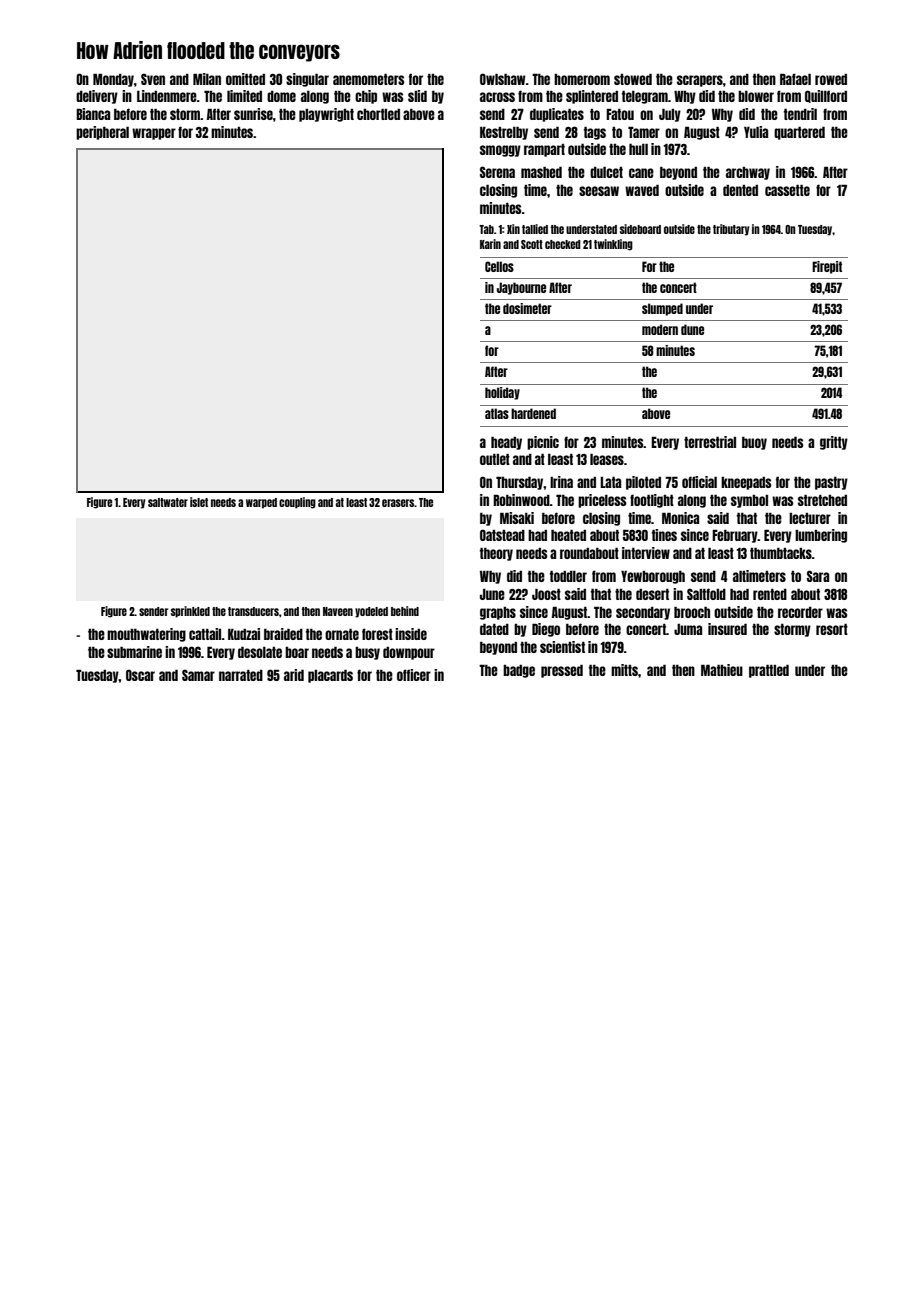 The image size is (924, 1308). I want to click on Rafael, so click(795, 79).
